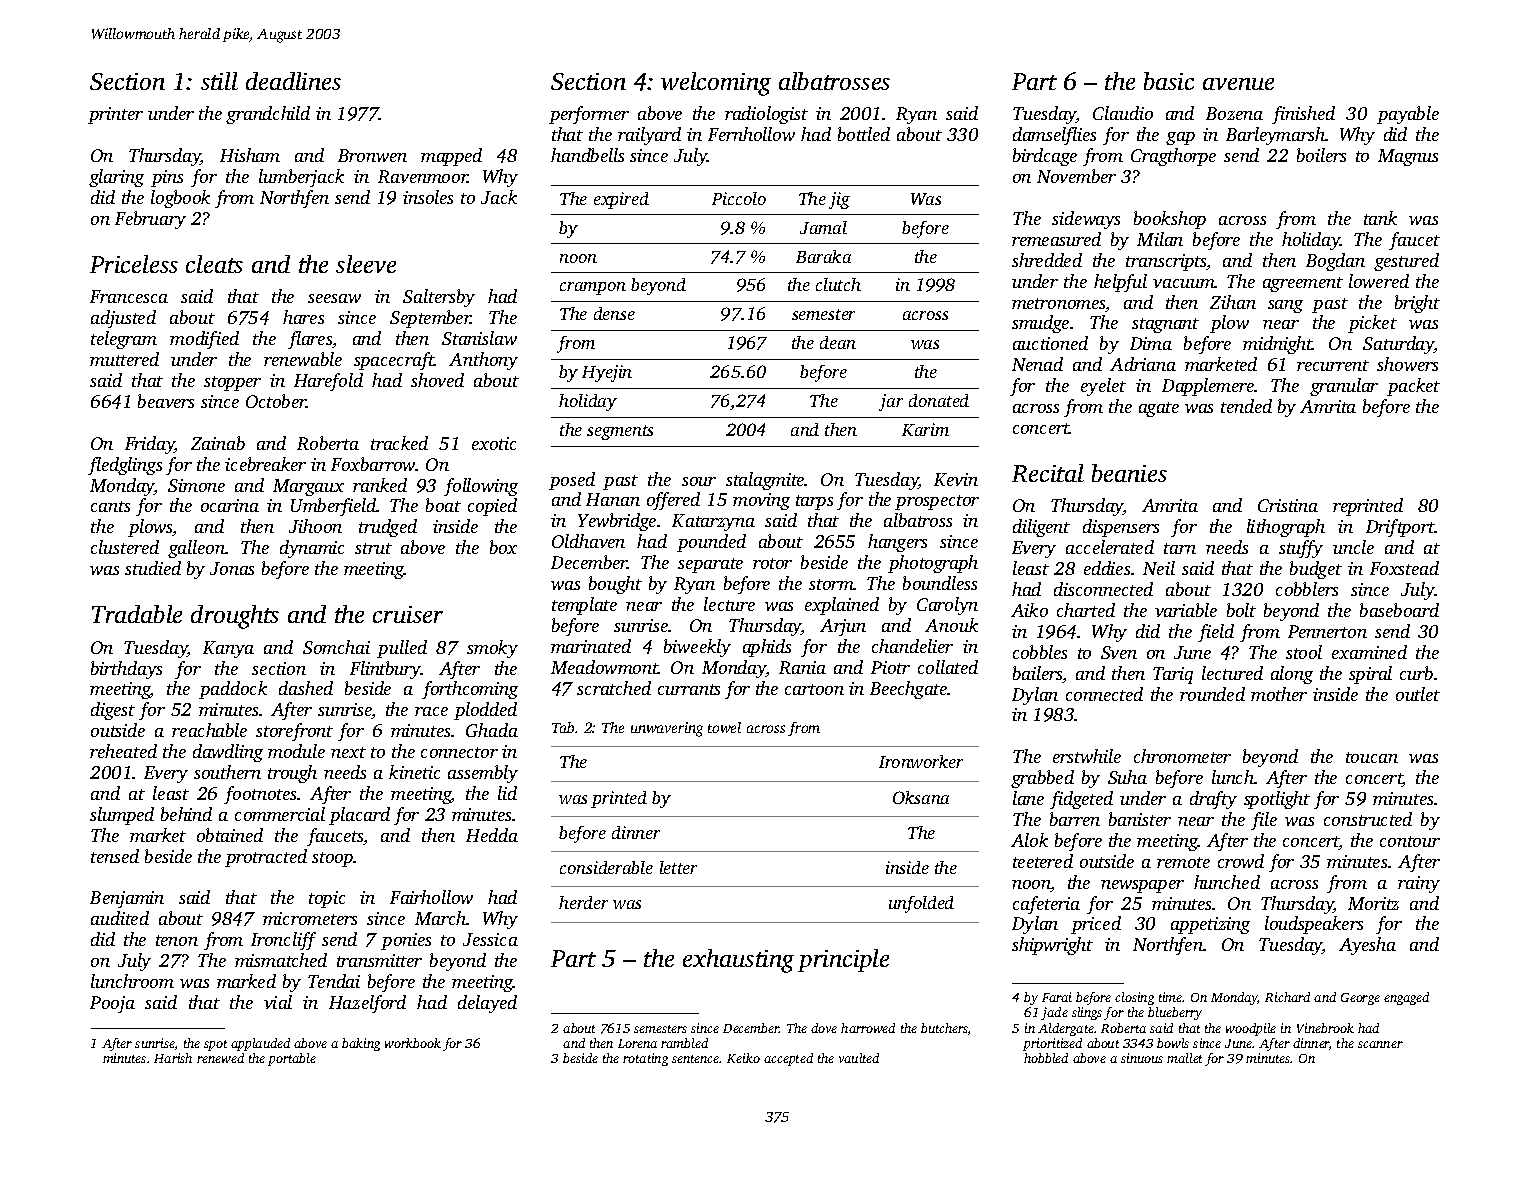  I want to click on clutch, so click(838, 284).
